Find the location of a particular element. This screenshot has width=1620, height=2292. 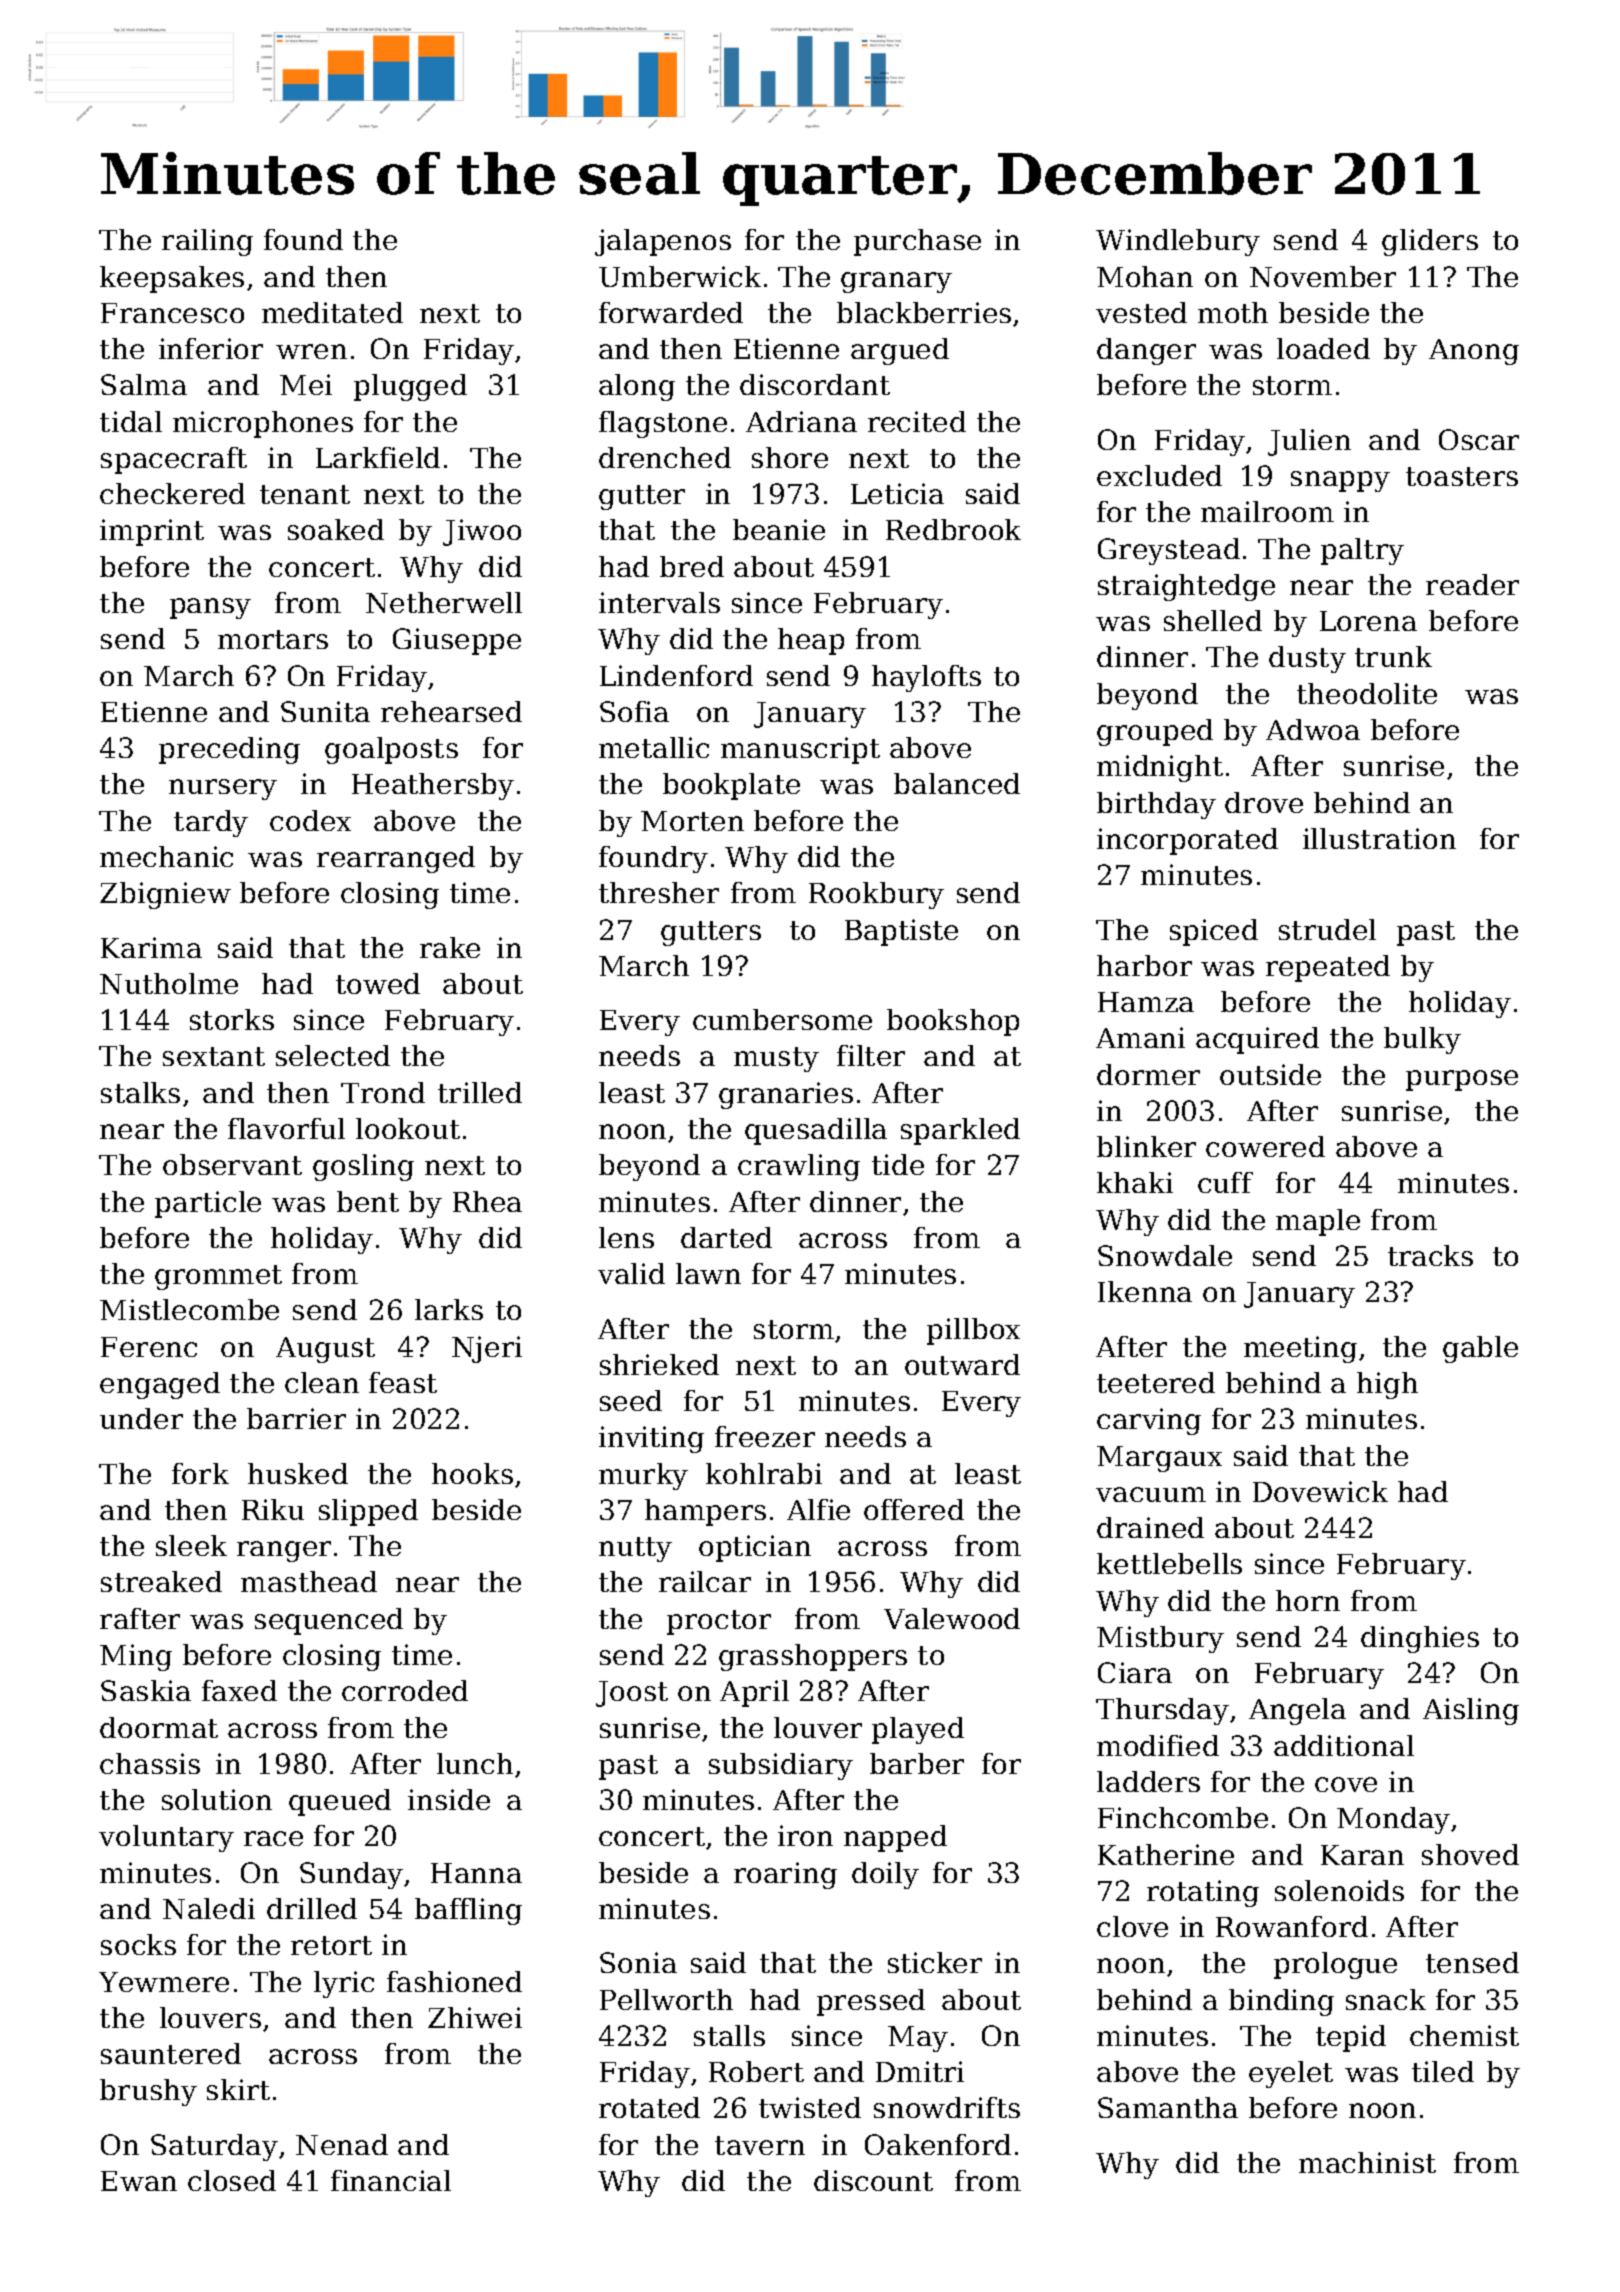

railing is located at coordinates (207, 242).
